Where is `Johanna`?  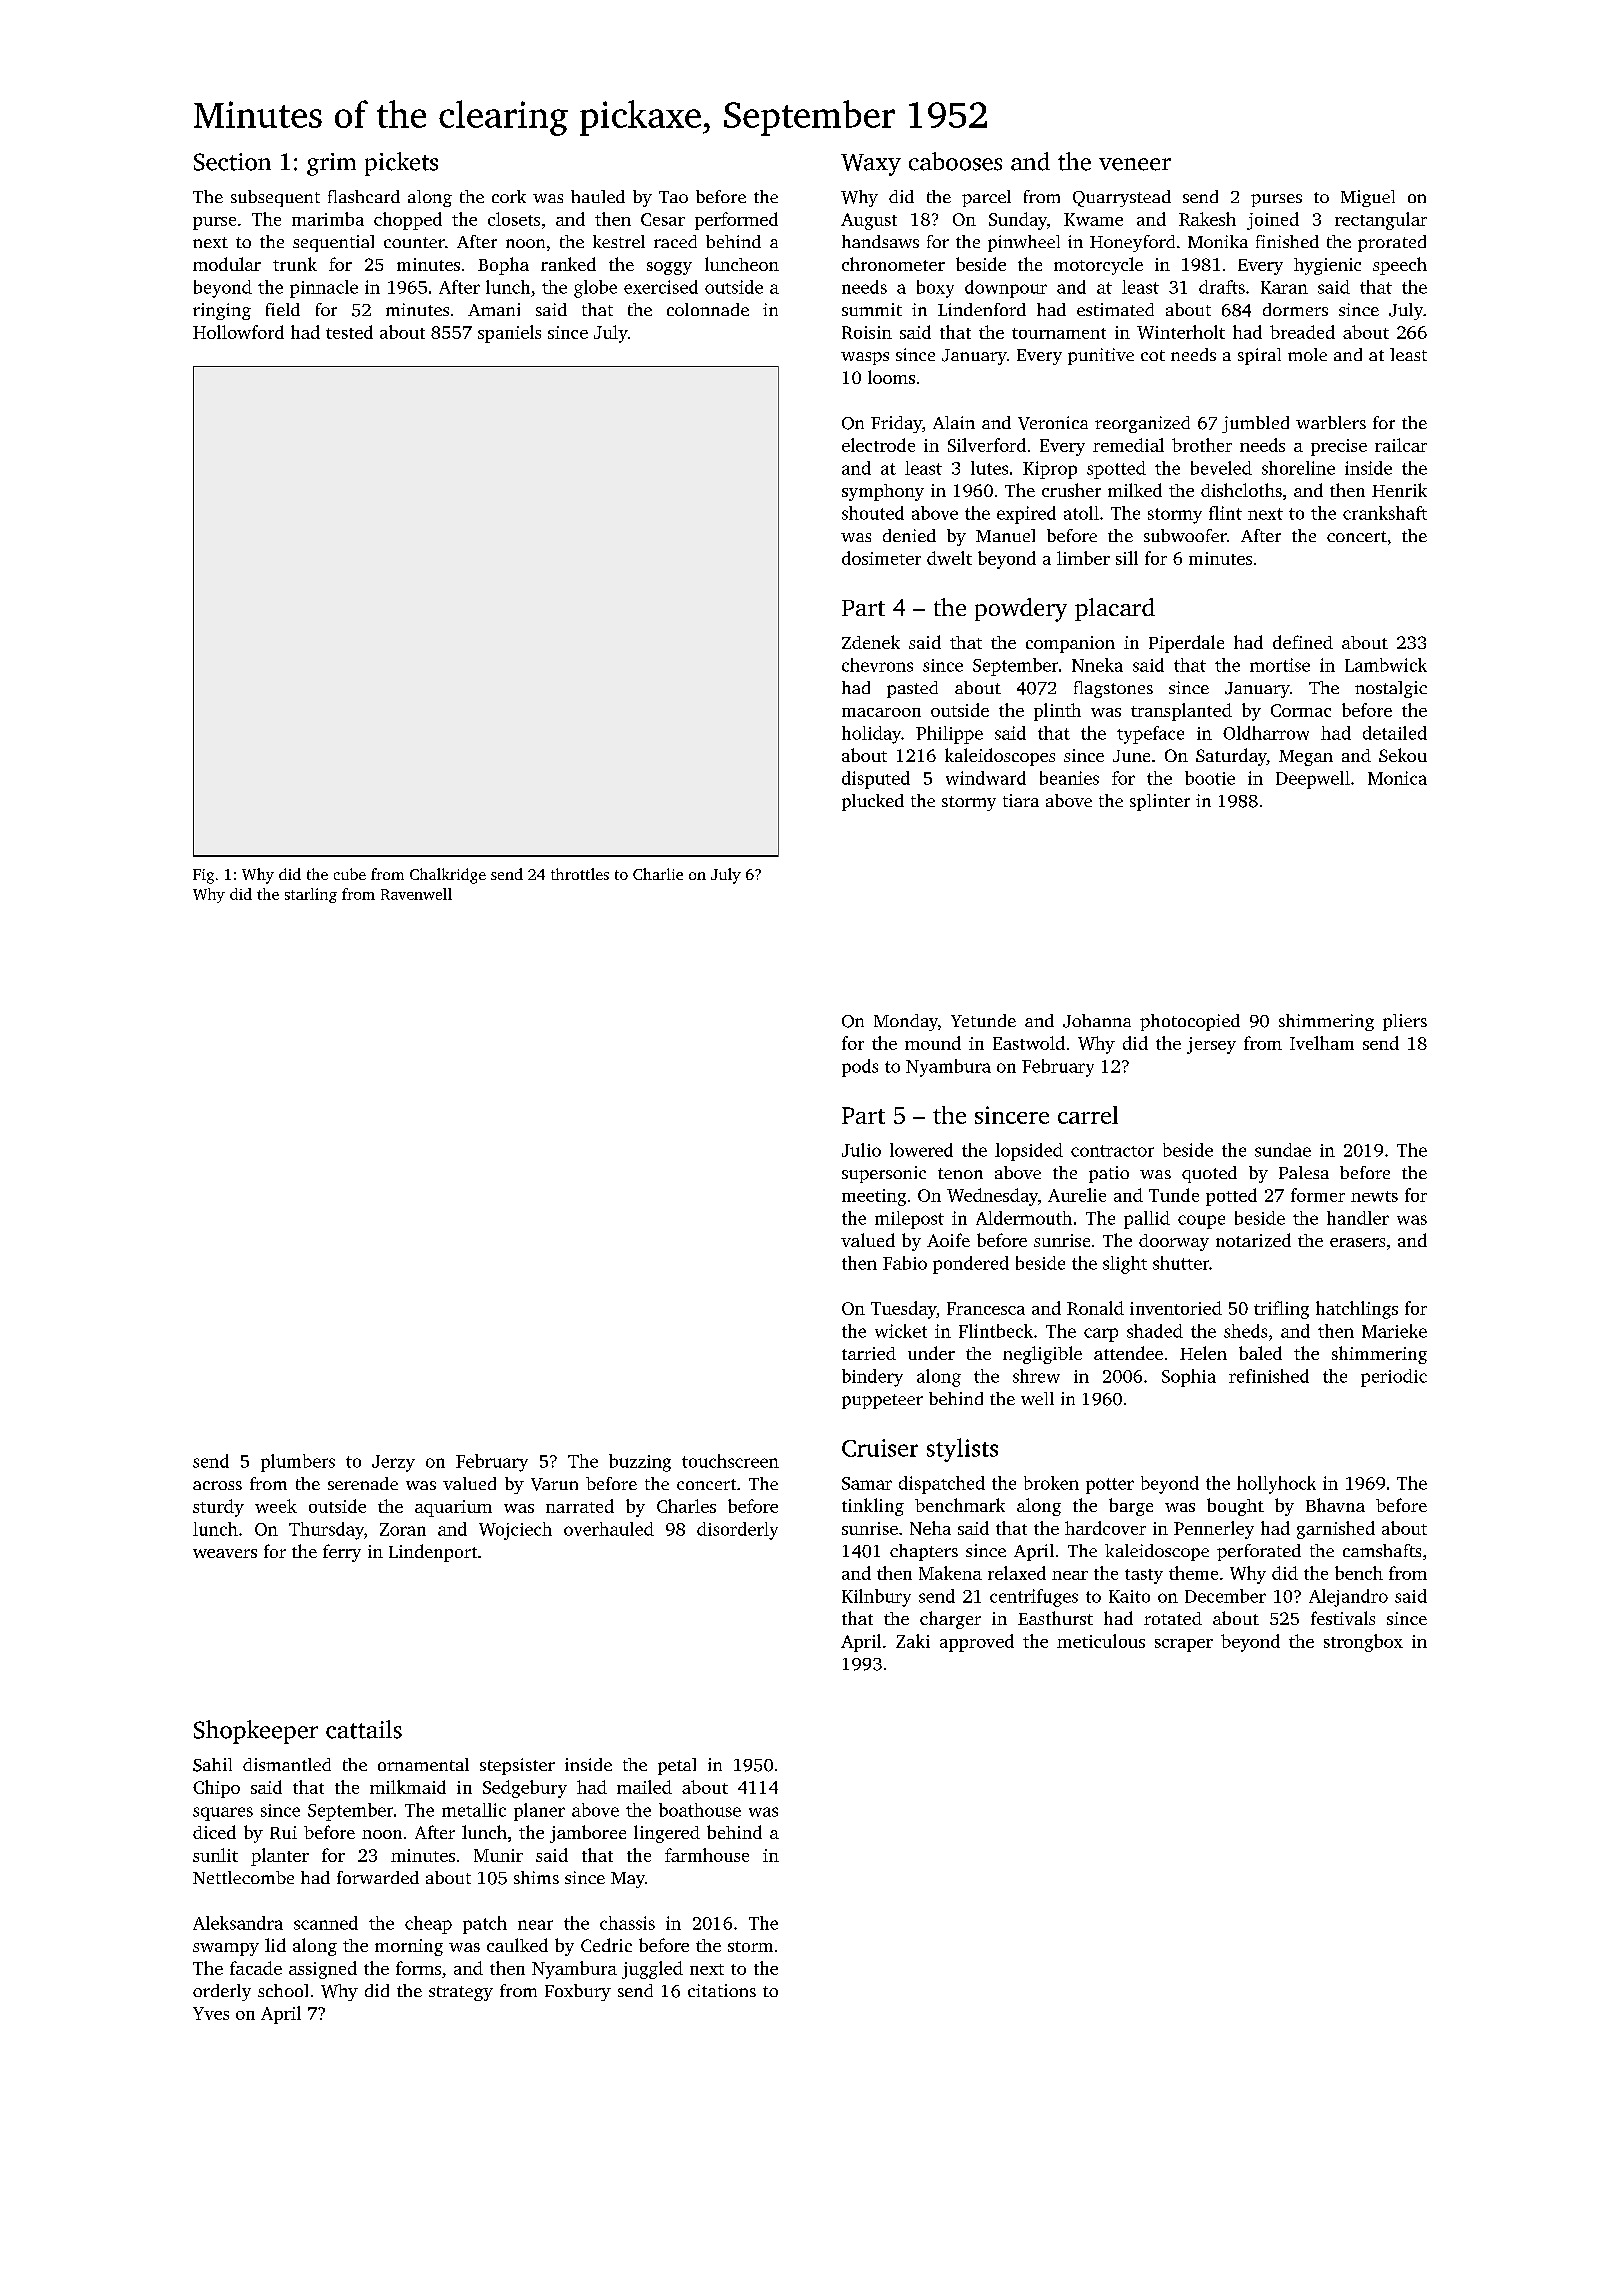 Johanna is located at coordinates (1097, 1021).
